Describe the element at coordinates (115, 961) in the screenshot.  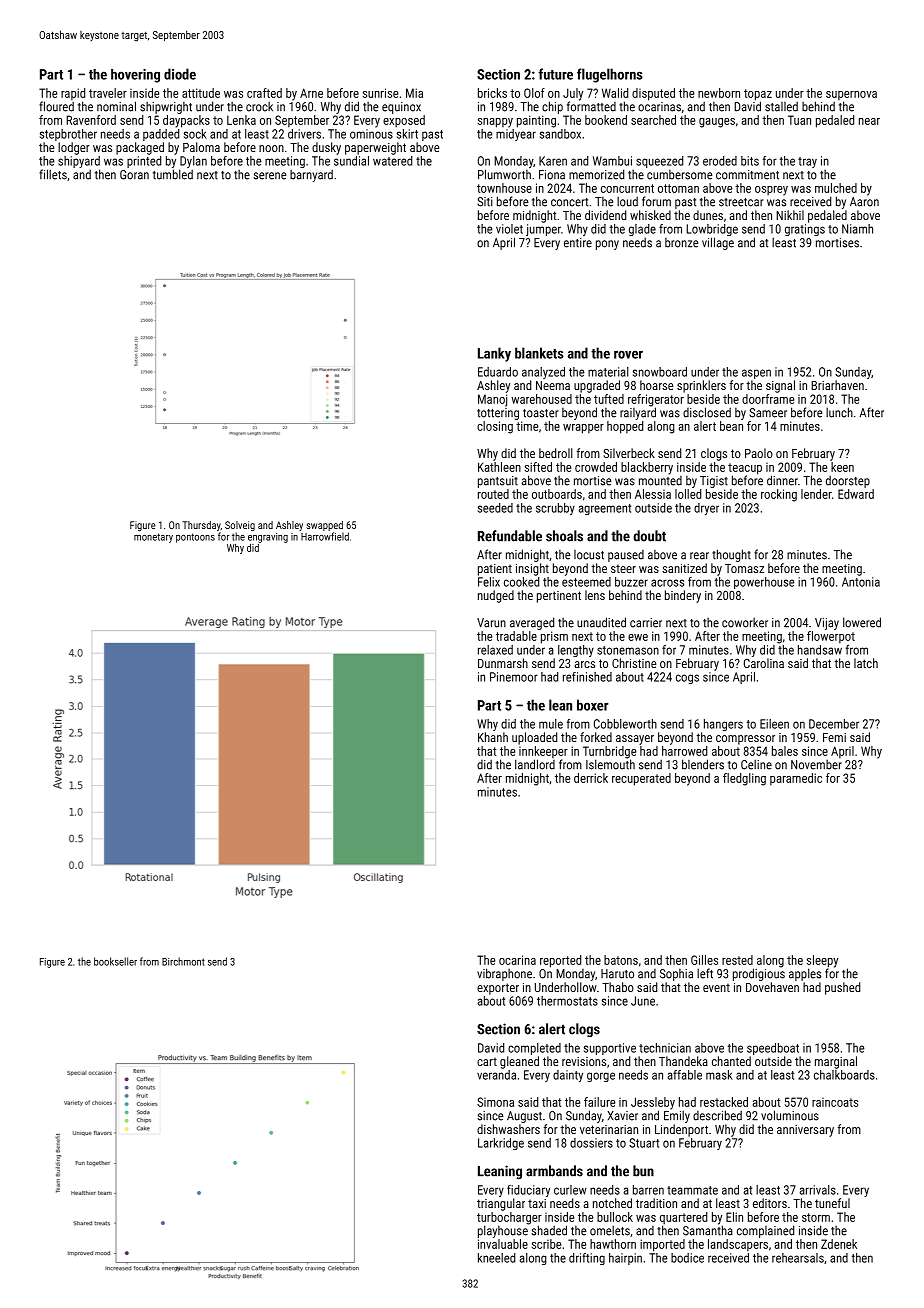
I see `bookseller` at that location.
